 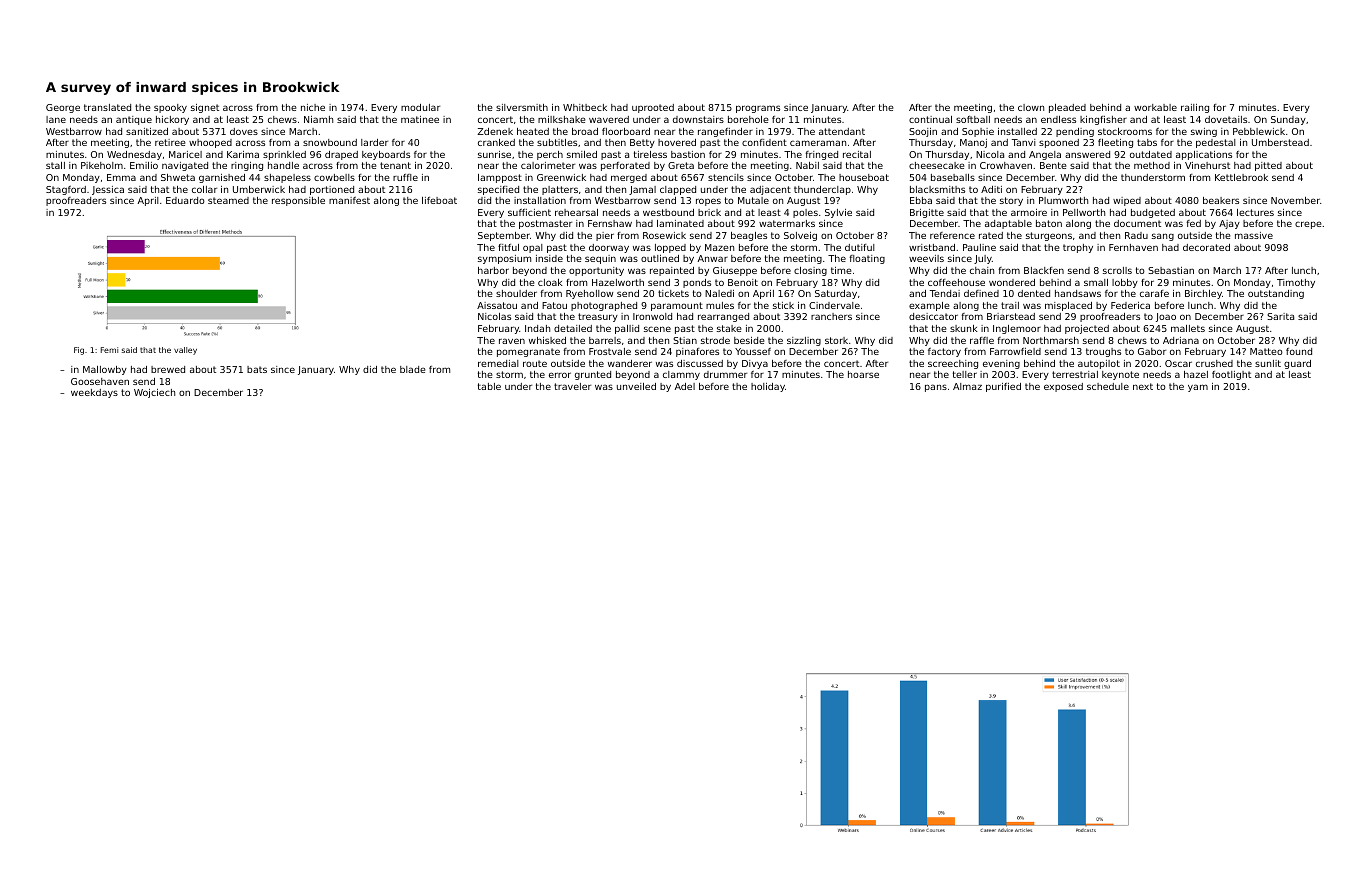 What do you see at coordinates (545, 224) in the image?
I see `postmaster` at bounding box center [545, 224].
